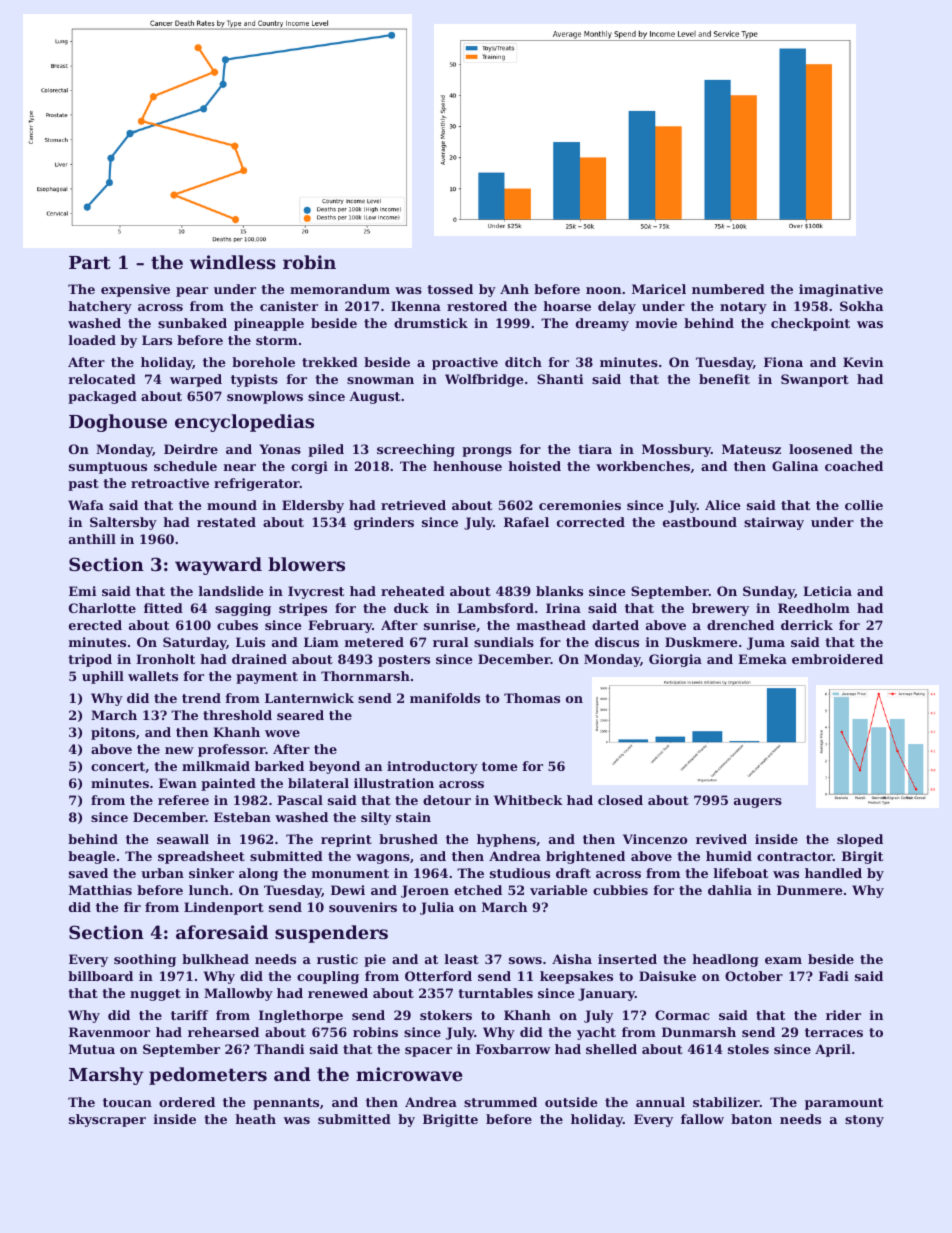  What do you see at coordinates (571, 1102) in the screenshot?
I see `outside` at bounding box center [571, 1102].
